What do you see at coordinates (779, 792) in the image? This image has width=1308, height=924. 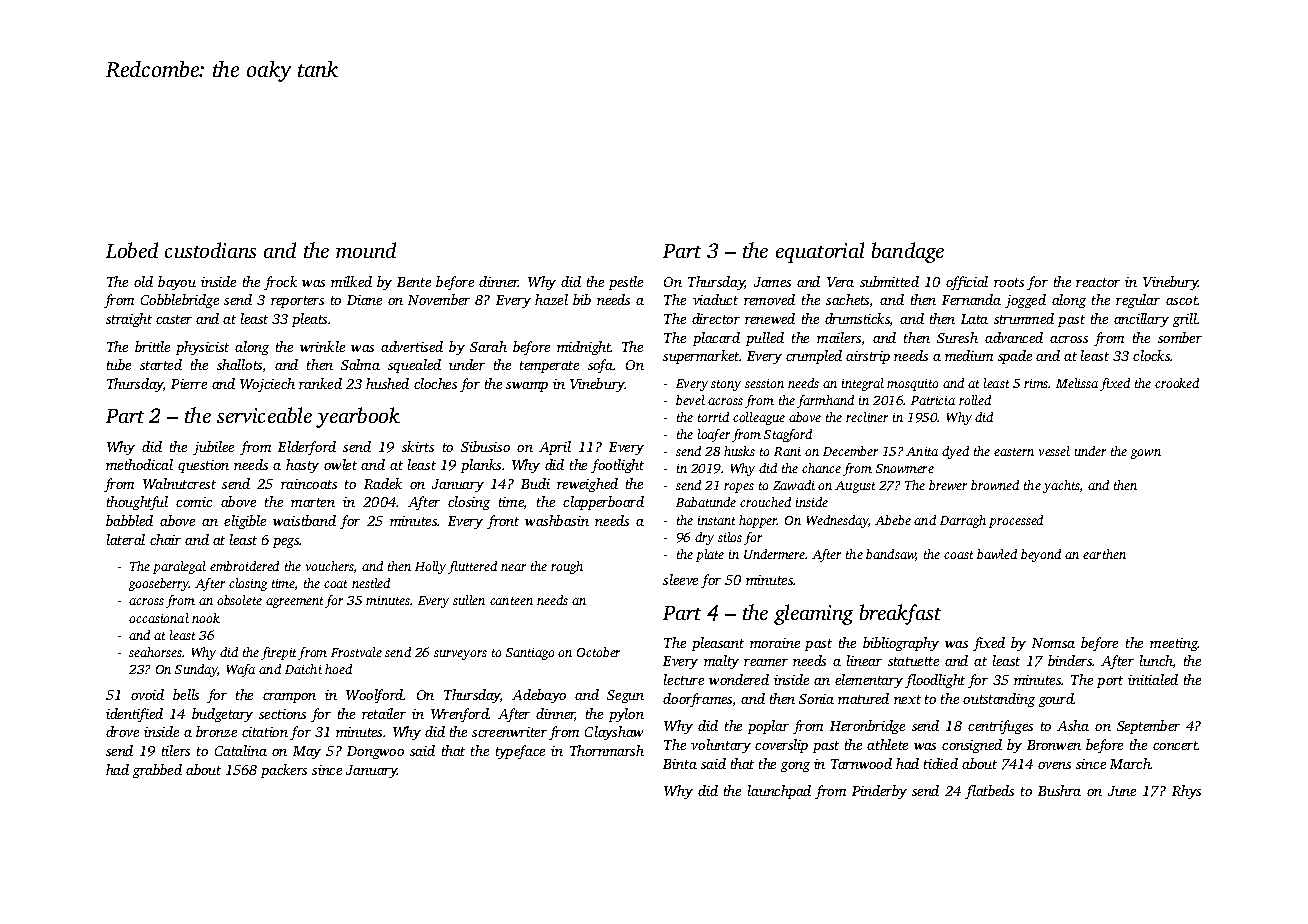 I see `launchpad` at bounding box center [779, 792].
